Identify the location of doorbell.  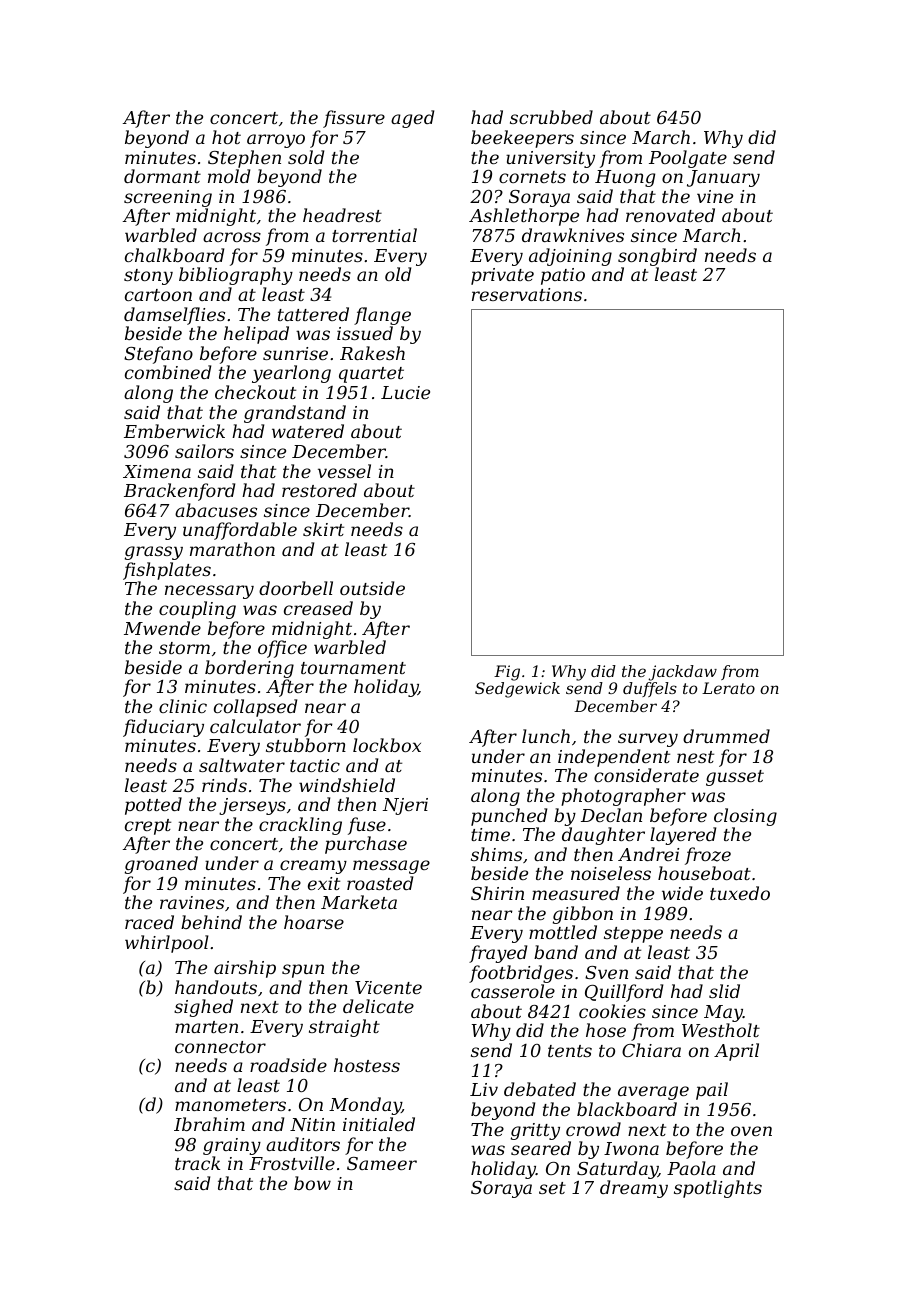
(296, 588).
